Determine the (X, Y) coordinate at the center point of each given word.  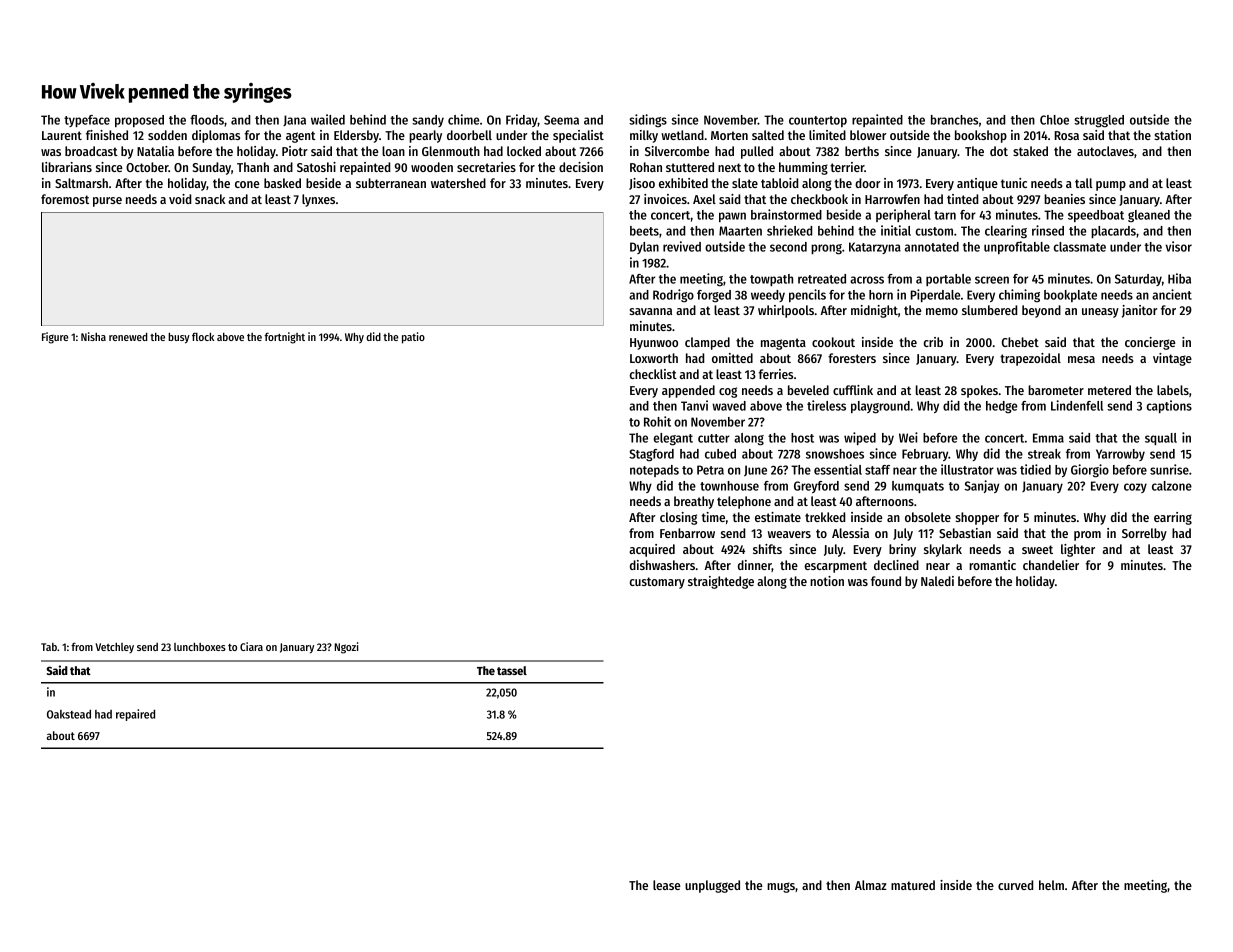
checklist (653, 374)
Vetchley (114, 647)
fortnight (284, 338)
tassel (512, 670)
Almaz (871, 885)
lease (667, 885)
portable (948, 280)
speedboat (1096, 216)
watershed (458, 183)
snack (210, 199)
